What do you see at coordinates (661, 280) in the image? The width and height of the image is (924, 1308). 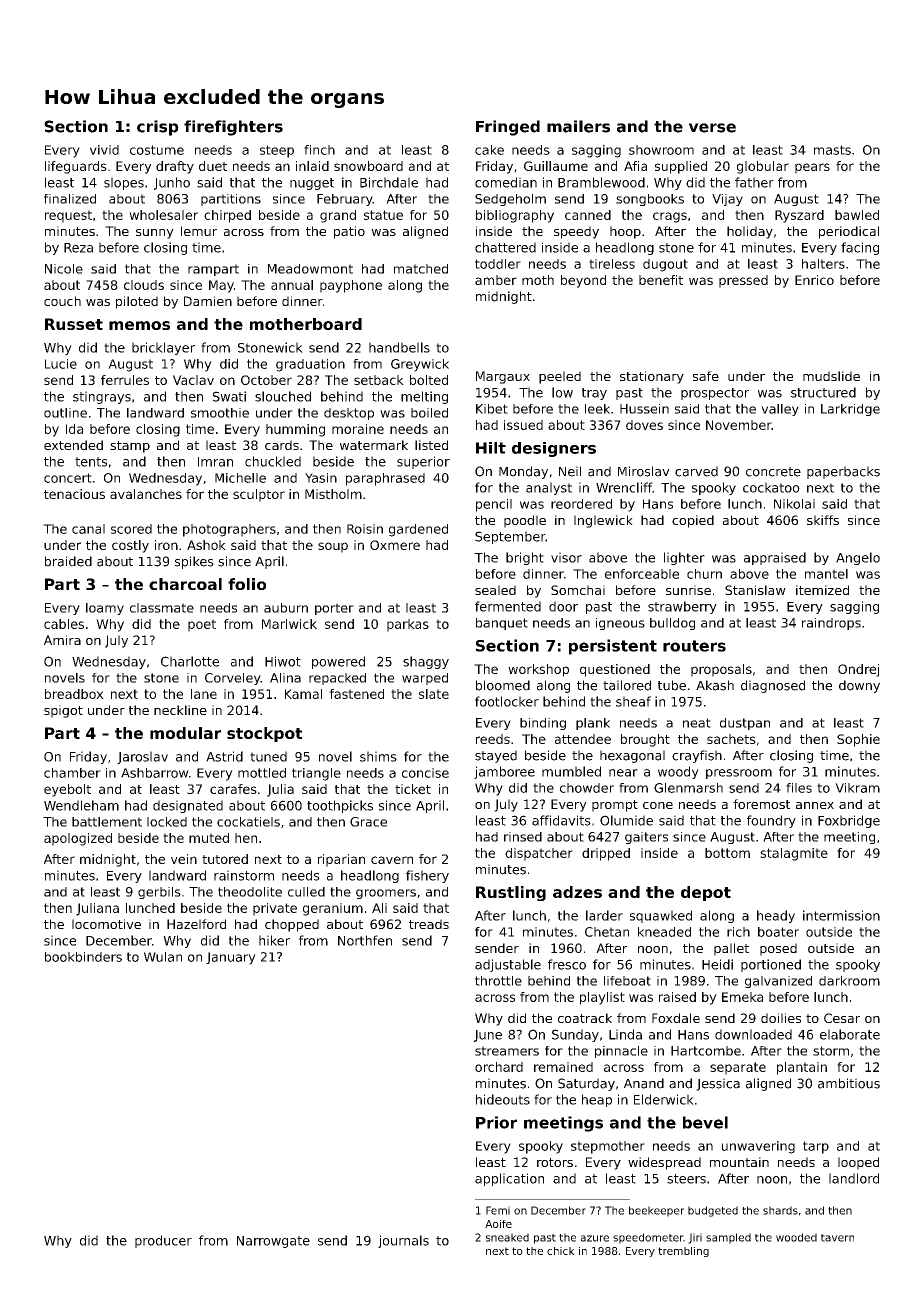 I see `benefit` at bounding box center [661, 280].
